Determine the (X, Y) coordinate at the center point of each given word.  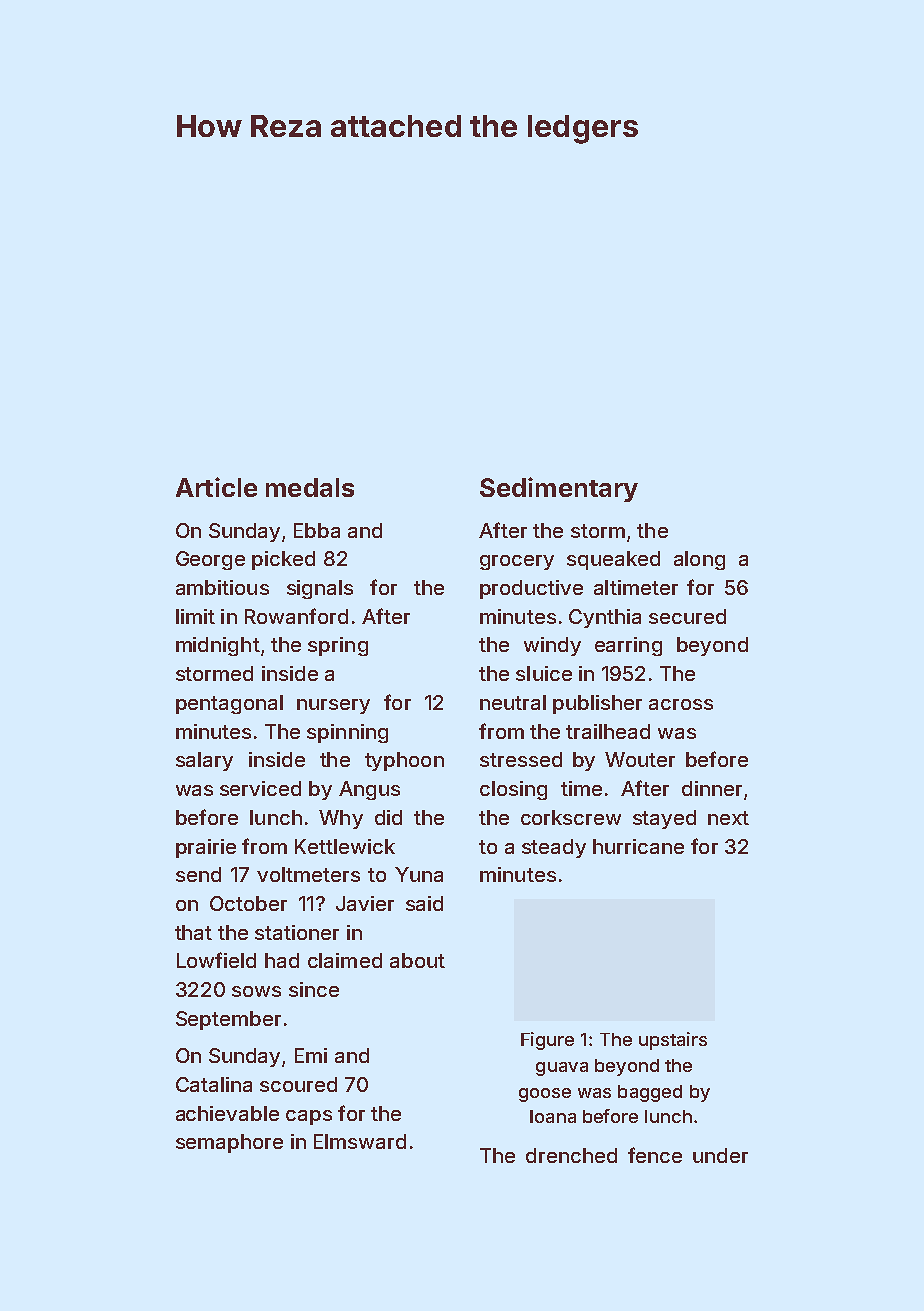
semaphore (229, 1143)
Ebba (317, 530)
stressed (521, 759)
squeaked (613, 560)
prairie (206, 848)
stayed (664, 819)
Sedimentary (559, 489)
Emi (311, 1055)
